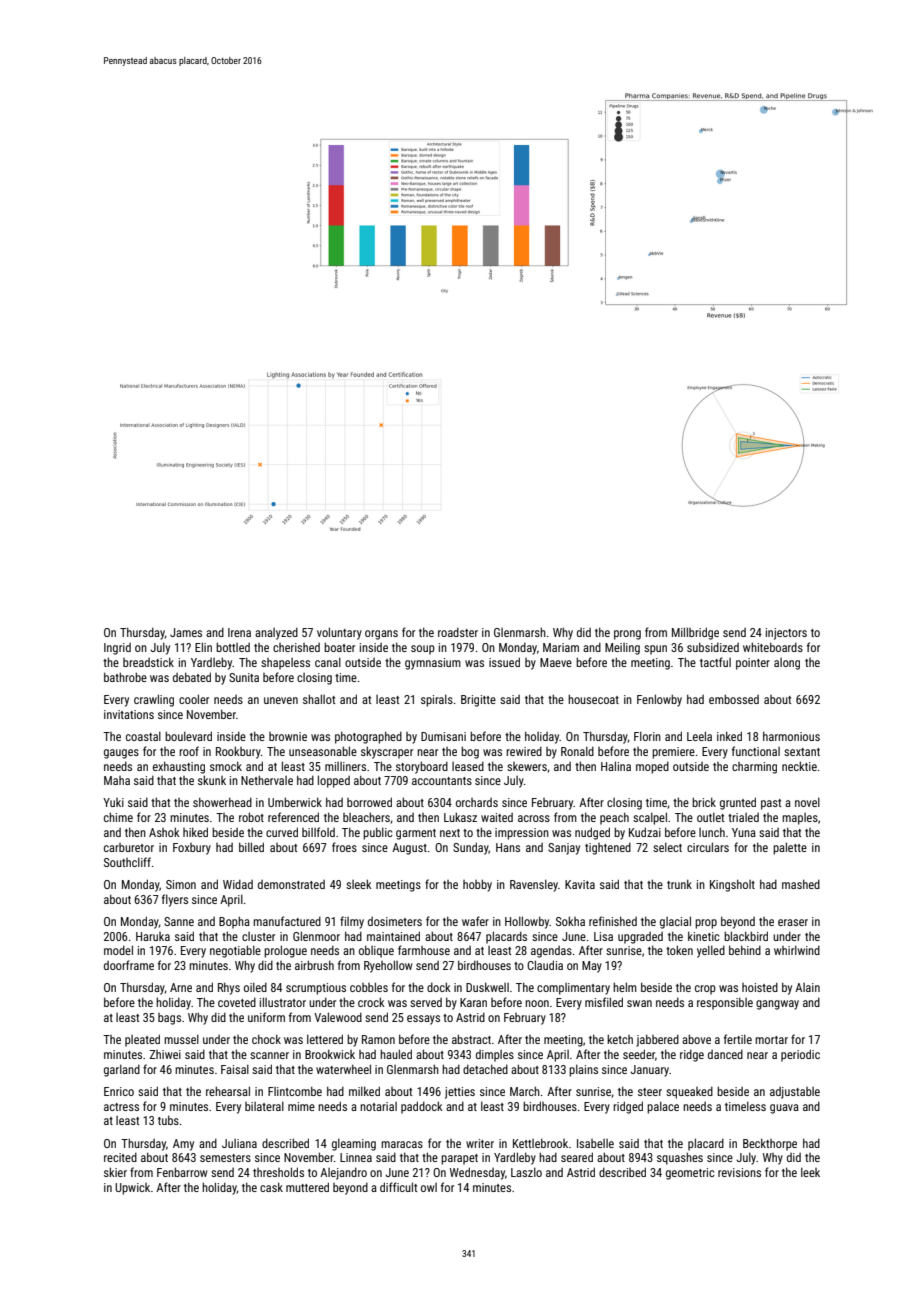 The width and height of the screenshot is (924, 1308). I want to click on harmonious, so click(791, 736).
